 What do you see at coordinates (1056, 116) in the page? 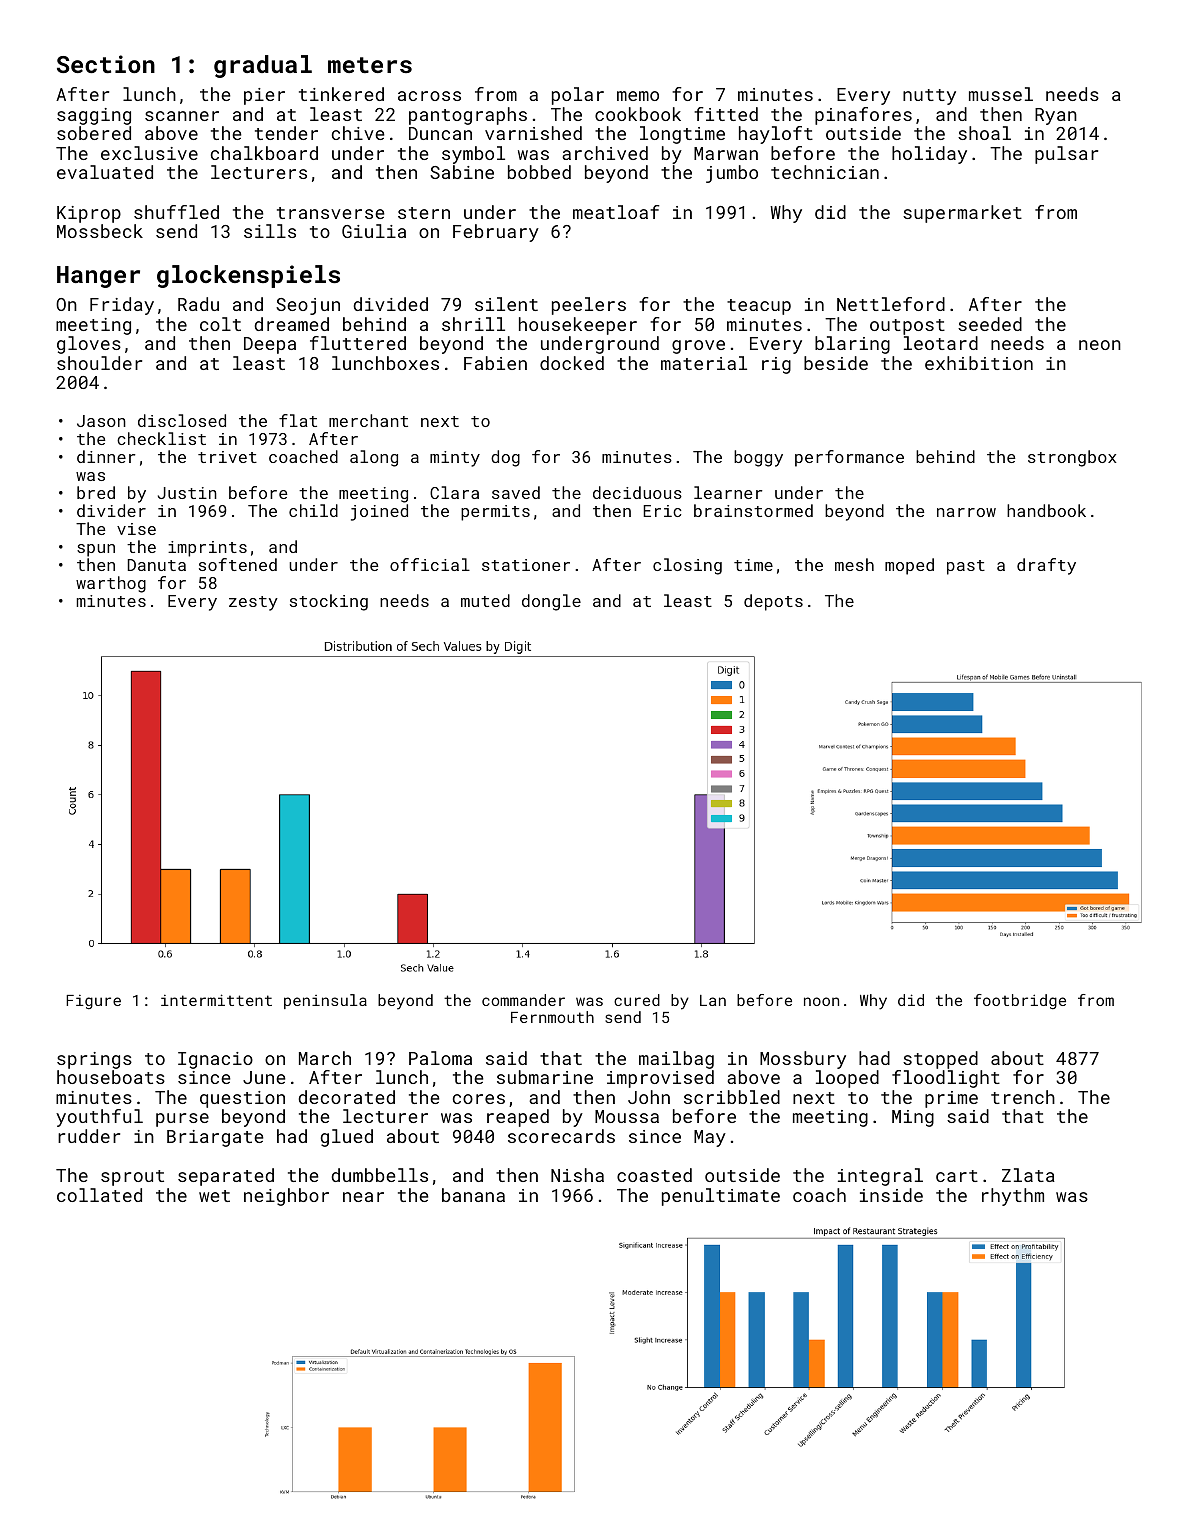
I see `Ryan` at bounding box center [1056, 116].
